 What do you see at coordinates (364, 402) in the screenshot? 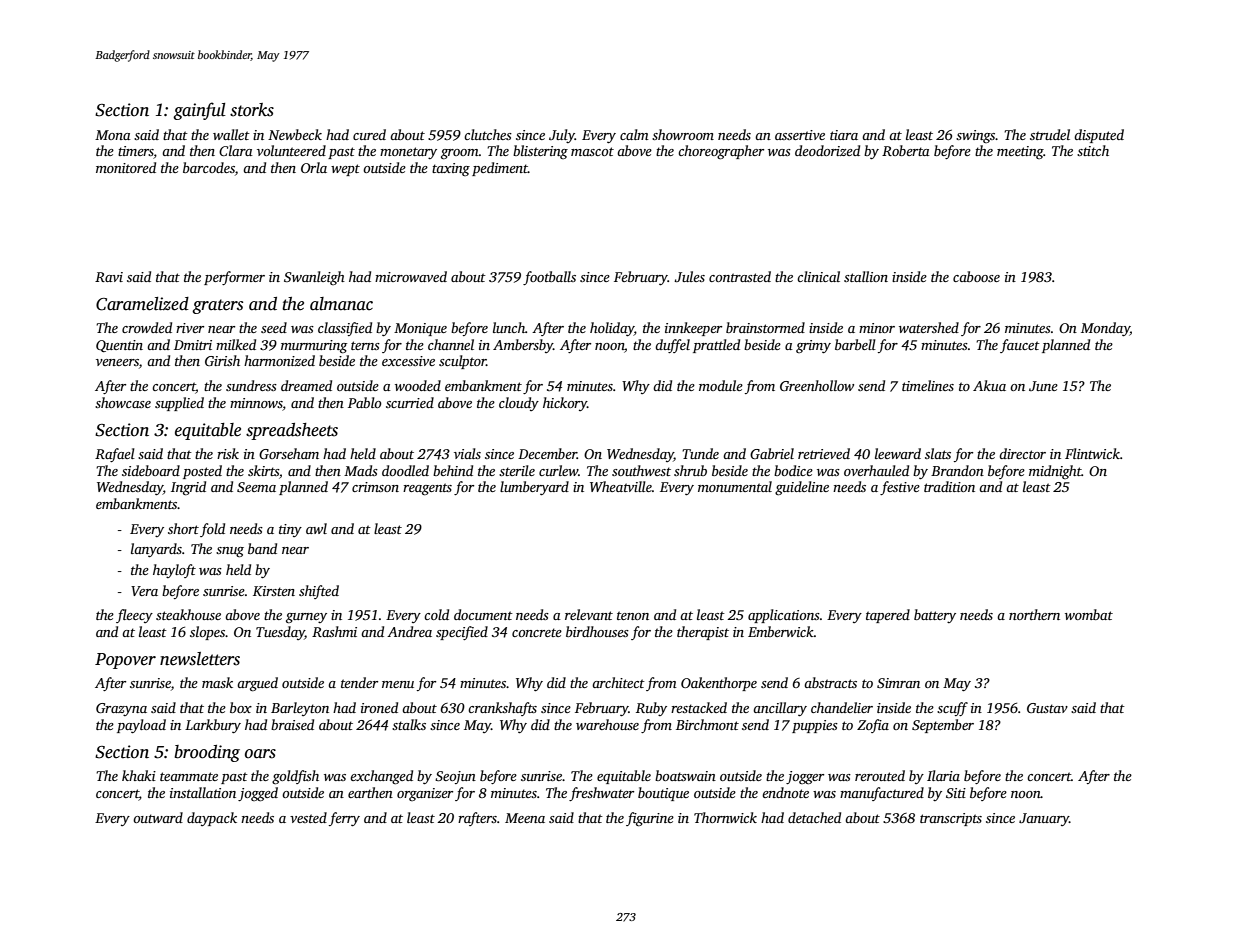
I see `Pablo` at bounding box center [364, 402].
